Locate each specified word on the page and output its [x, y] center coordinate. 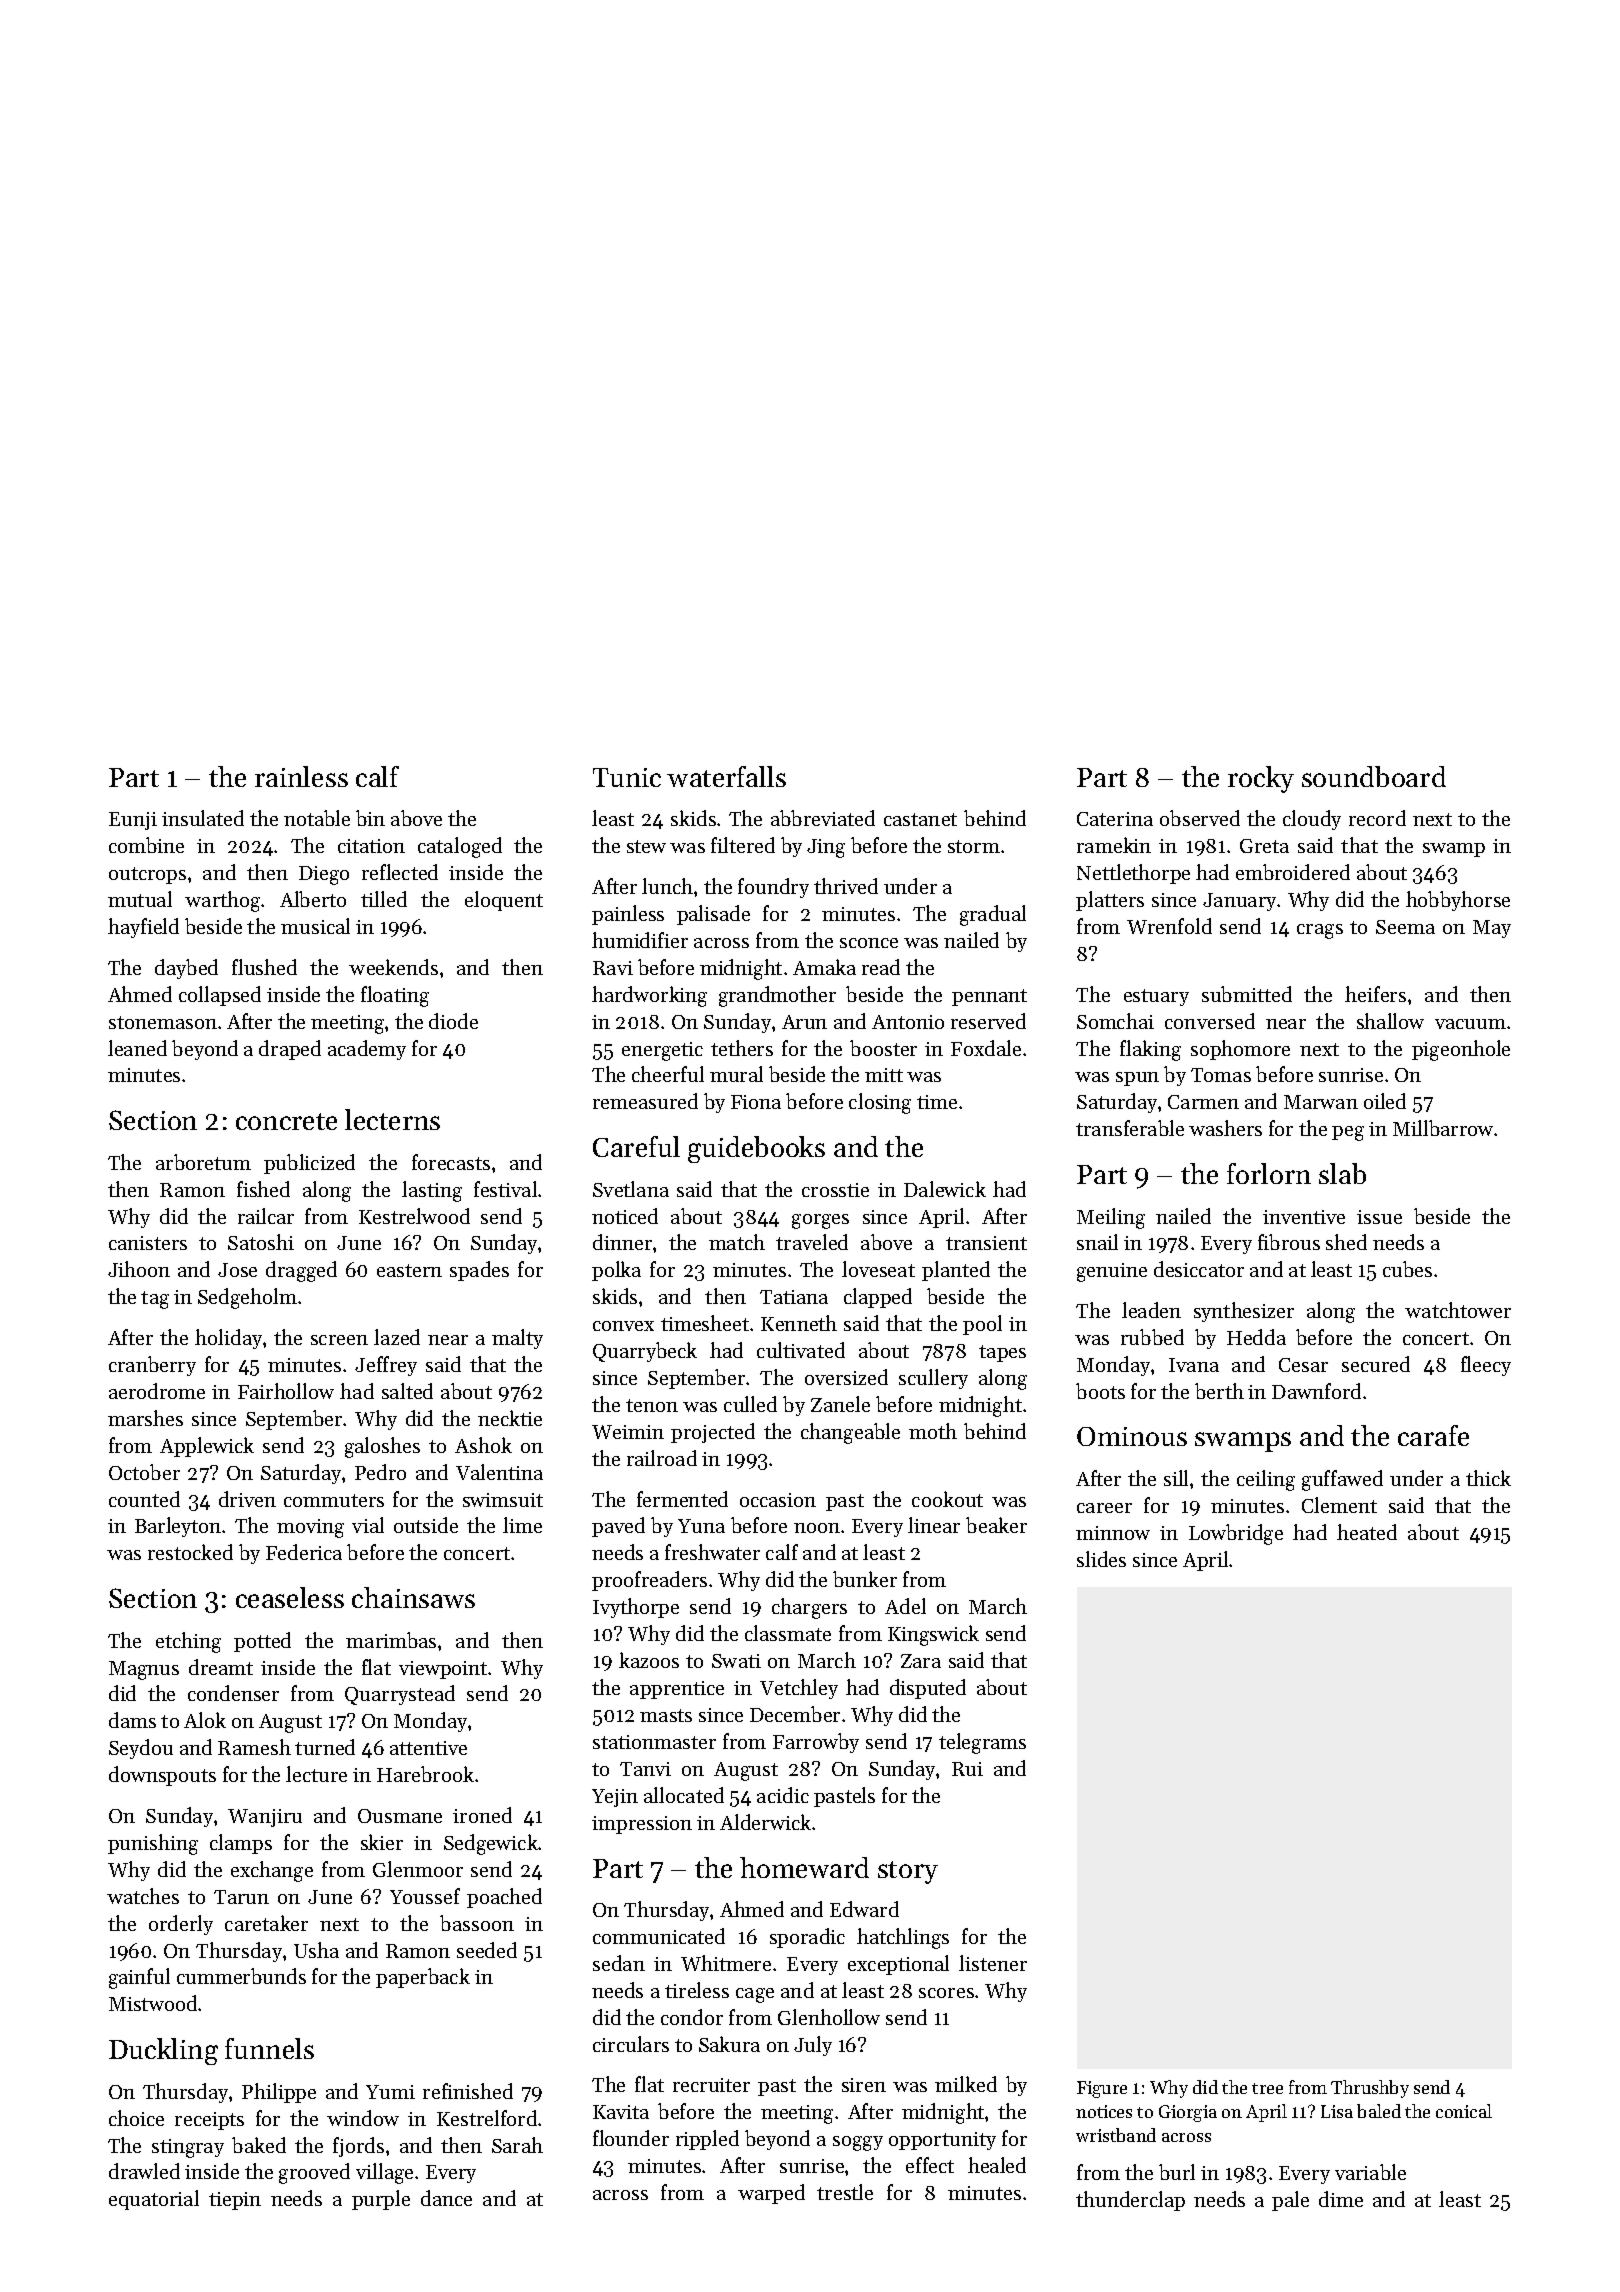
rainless [301, 776]
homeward [804, 1867]
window [363, 2118]
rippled [707, 2140]
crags [1320, 931]
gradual [993, 915]
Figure [1102, 2089]
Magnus [144, 1670]
